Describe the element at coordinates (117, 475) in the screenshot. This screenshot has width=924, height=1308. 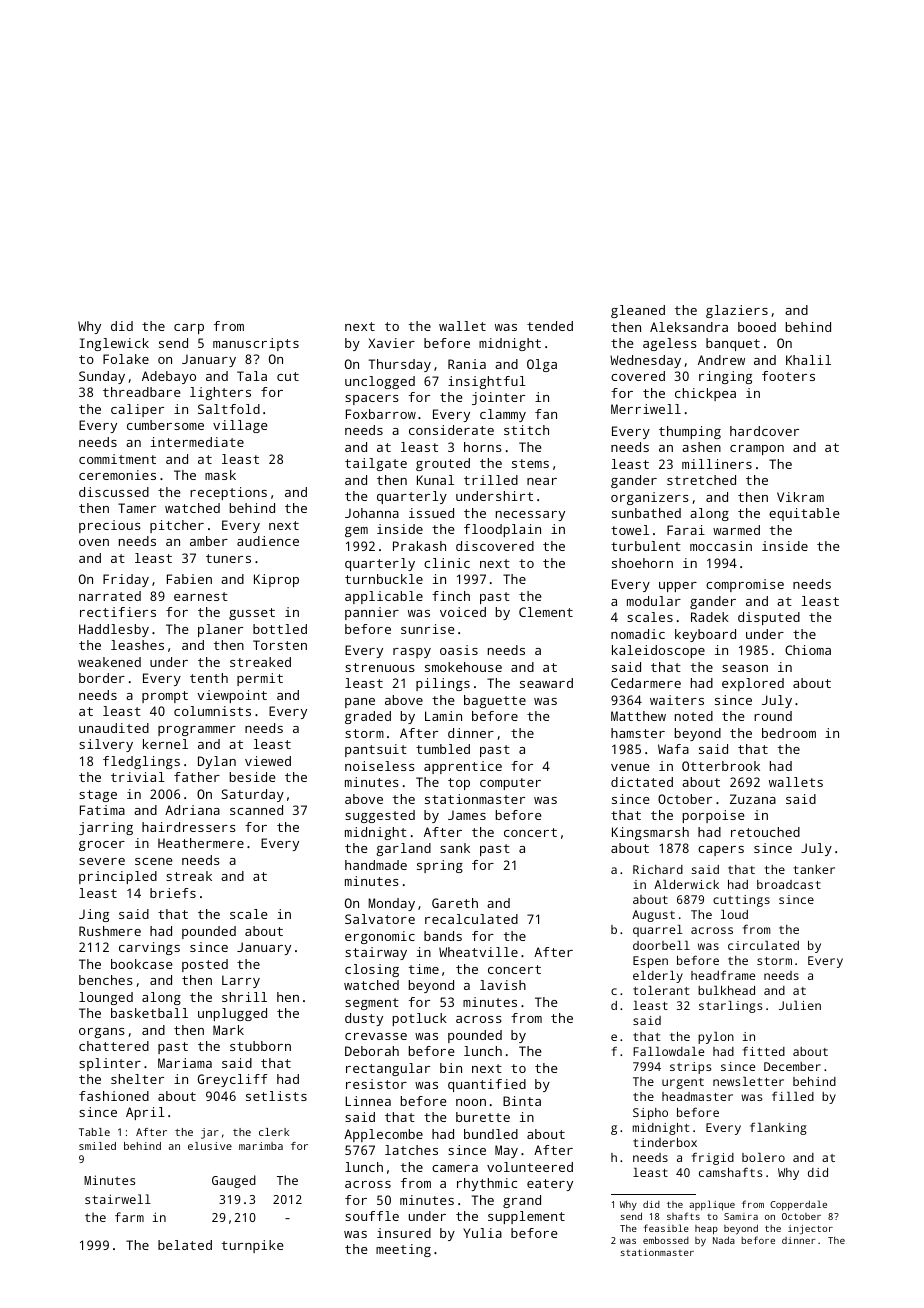
I see `ceremonies` at that location.
